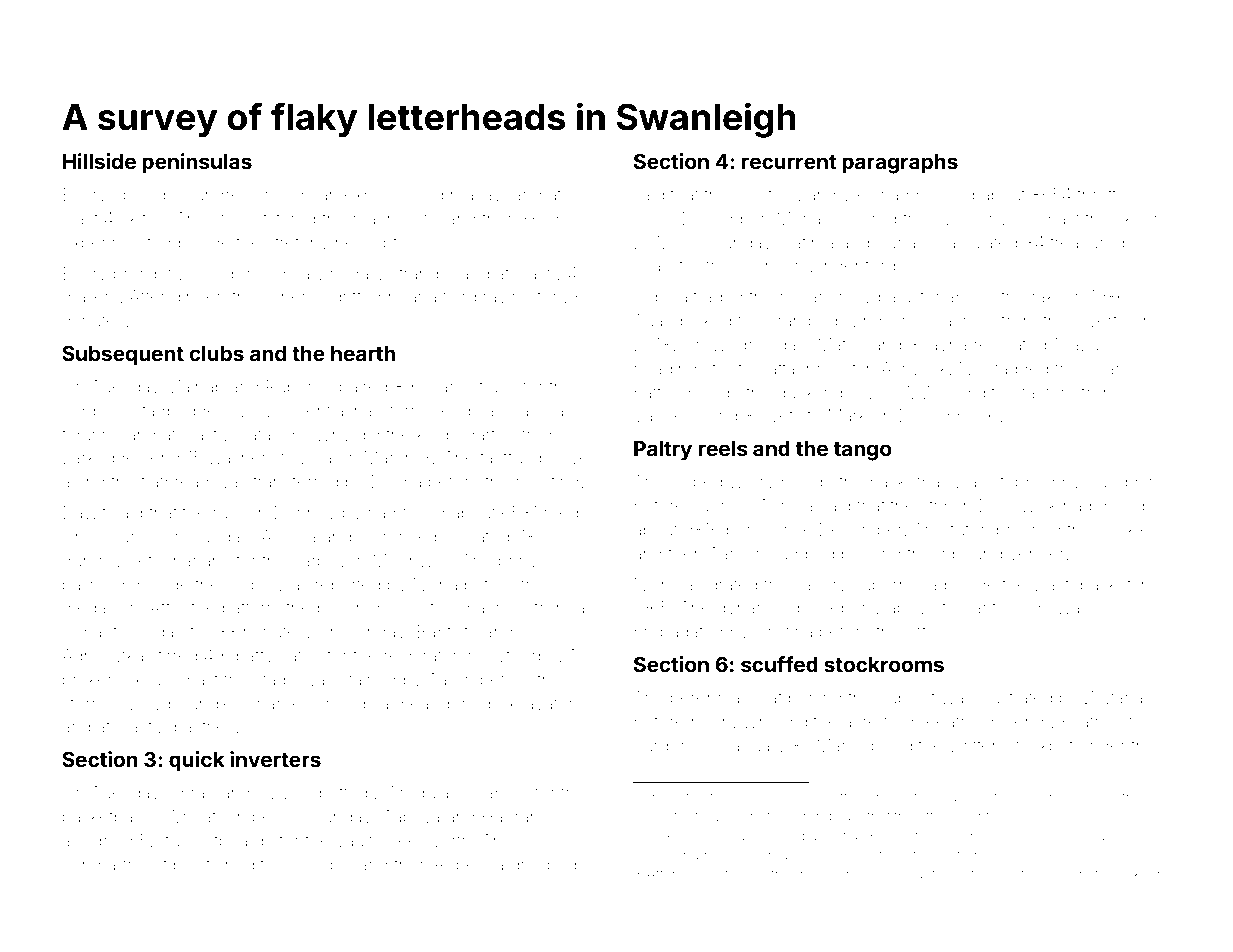 The image size is (1233, 952). What do you see at coordinates (197, 163) in the screenshot?
I see `peninsulas` at bounding box center [197, 163].
